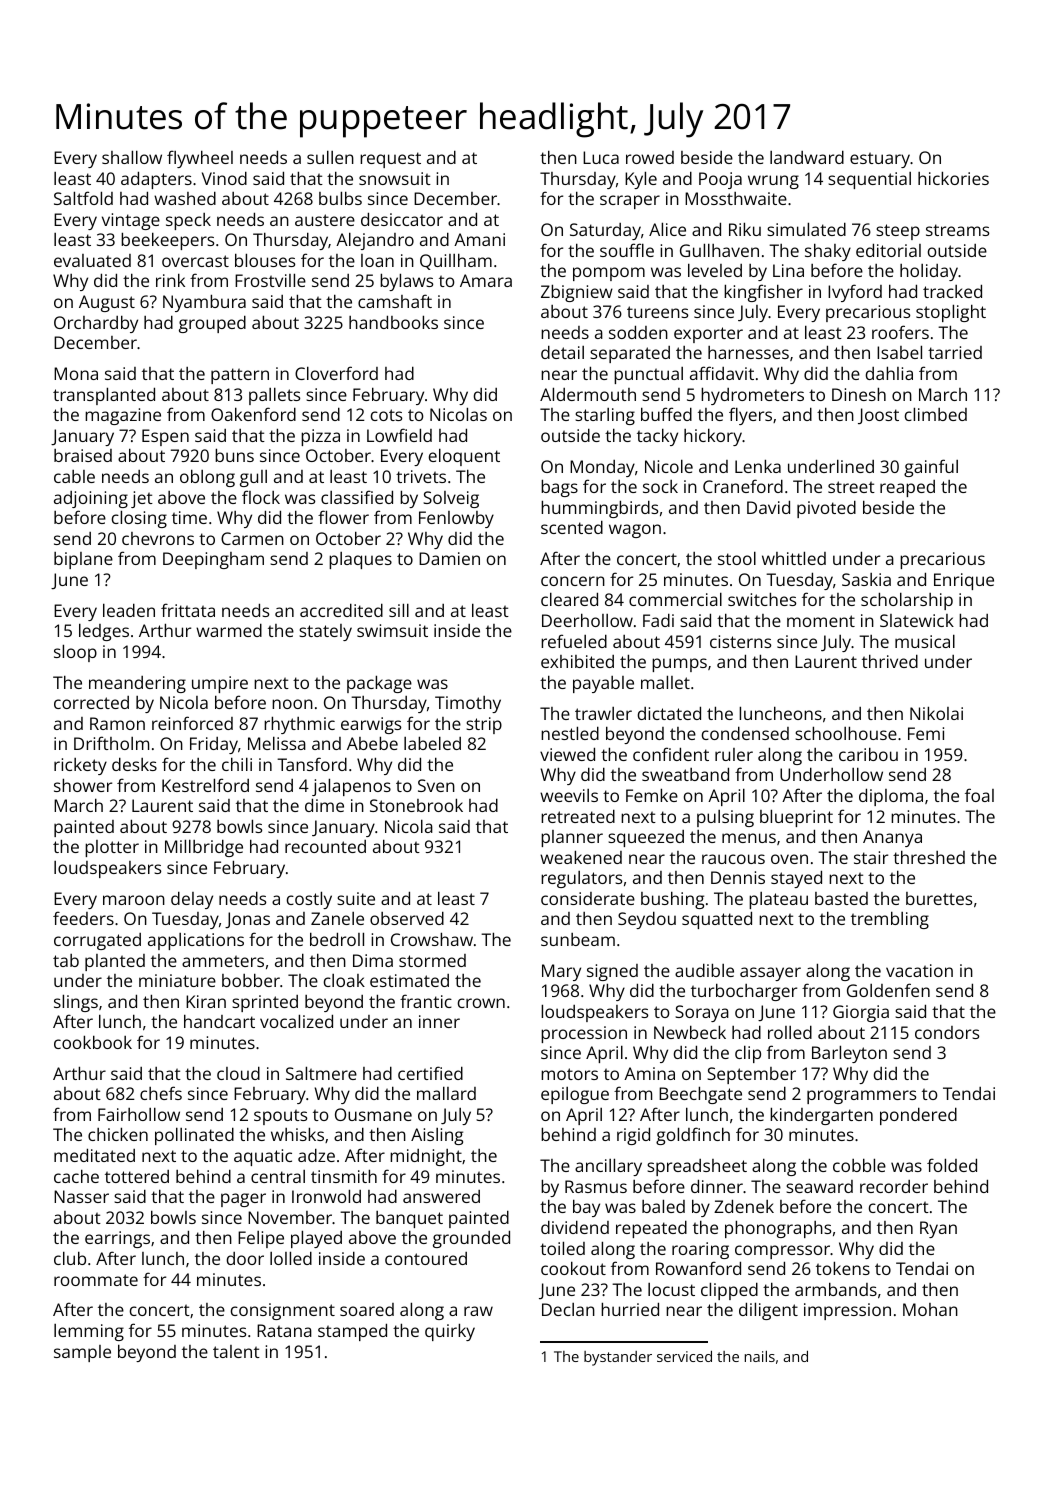 Image resolution: width=1054 pixels, height=1498 pixels. Describe the element at coordinates (751, 1075) in the document. I see `September` at that location.
